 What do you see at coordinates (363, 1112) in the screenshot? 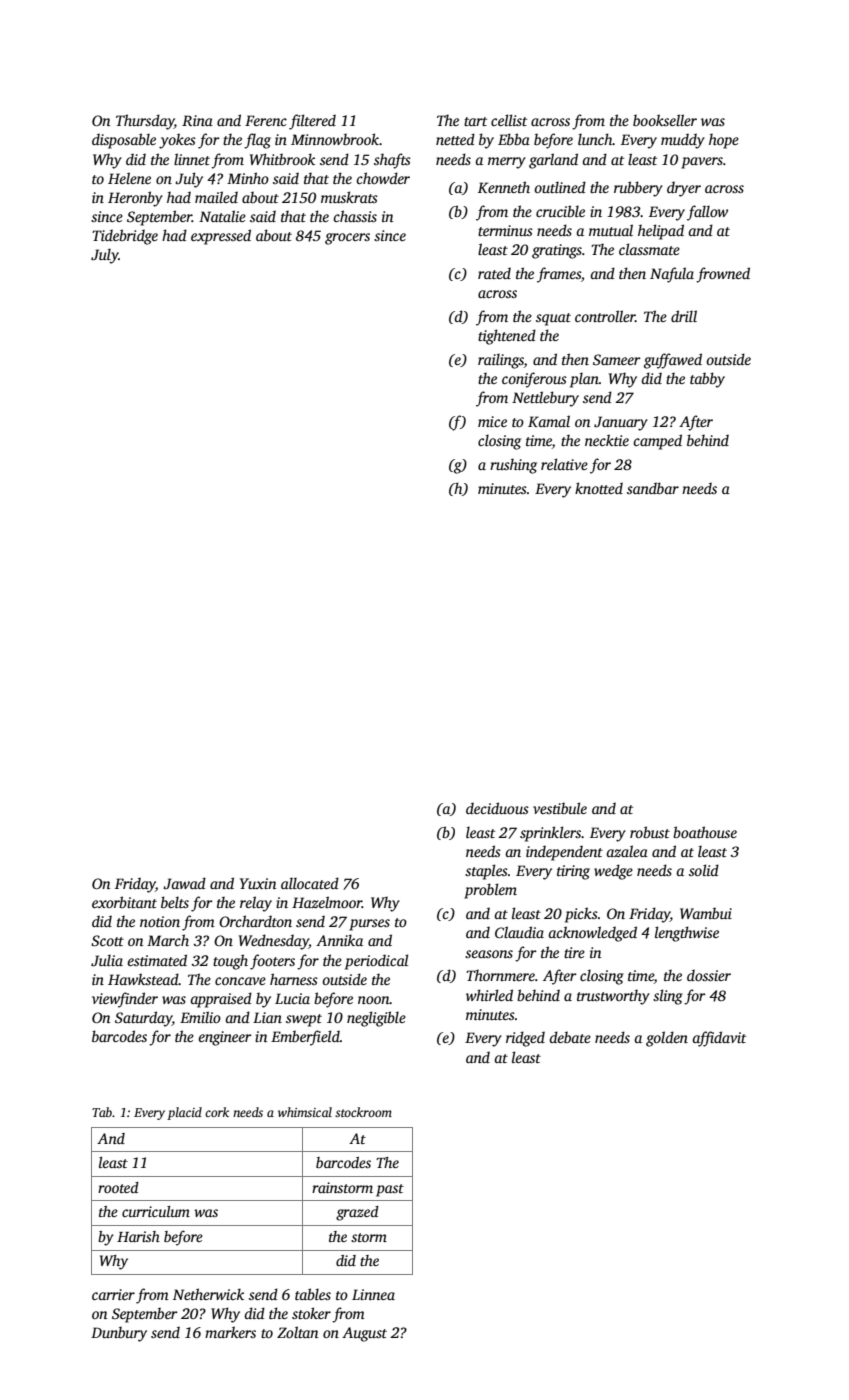
I see `stockroom` at bounding box center [363, 1112].
